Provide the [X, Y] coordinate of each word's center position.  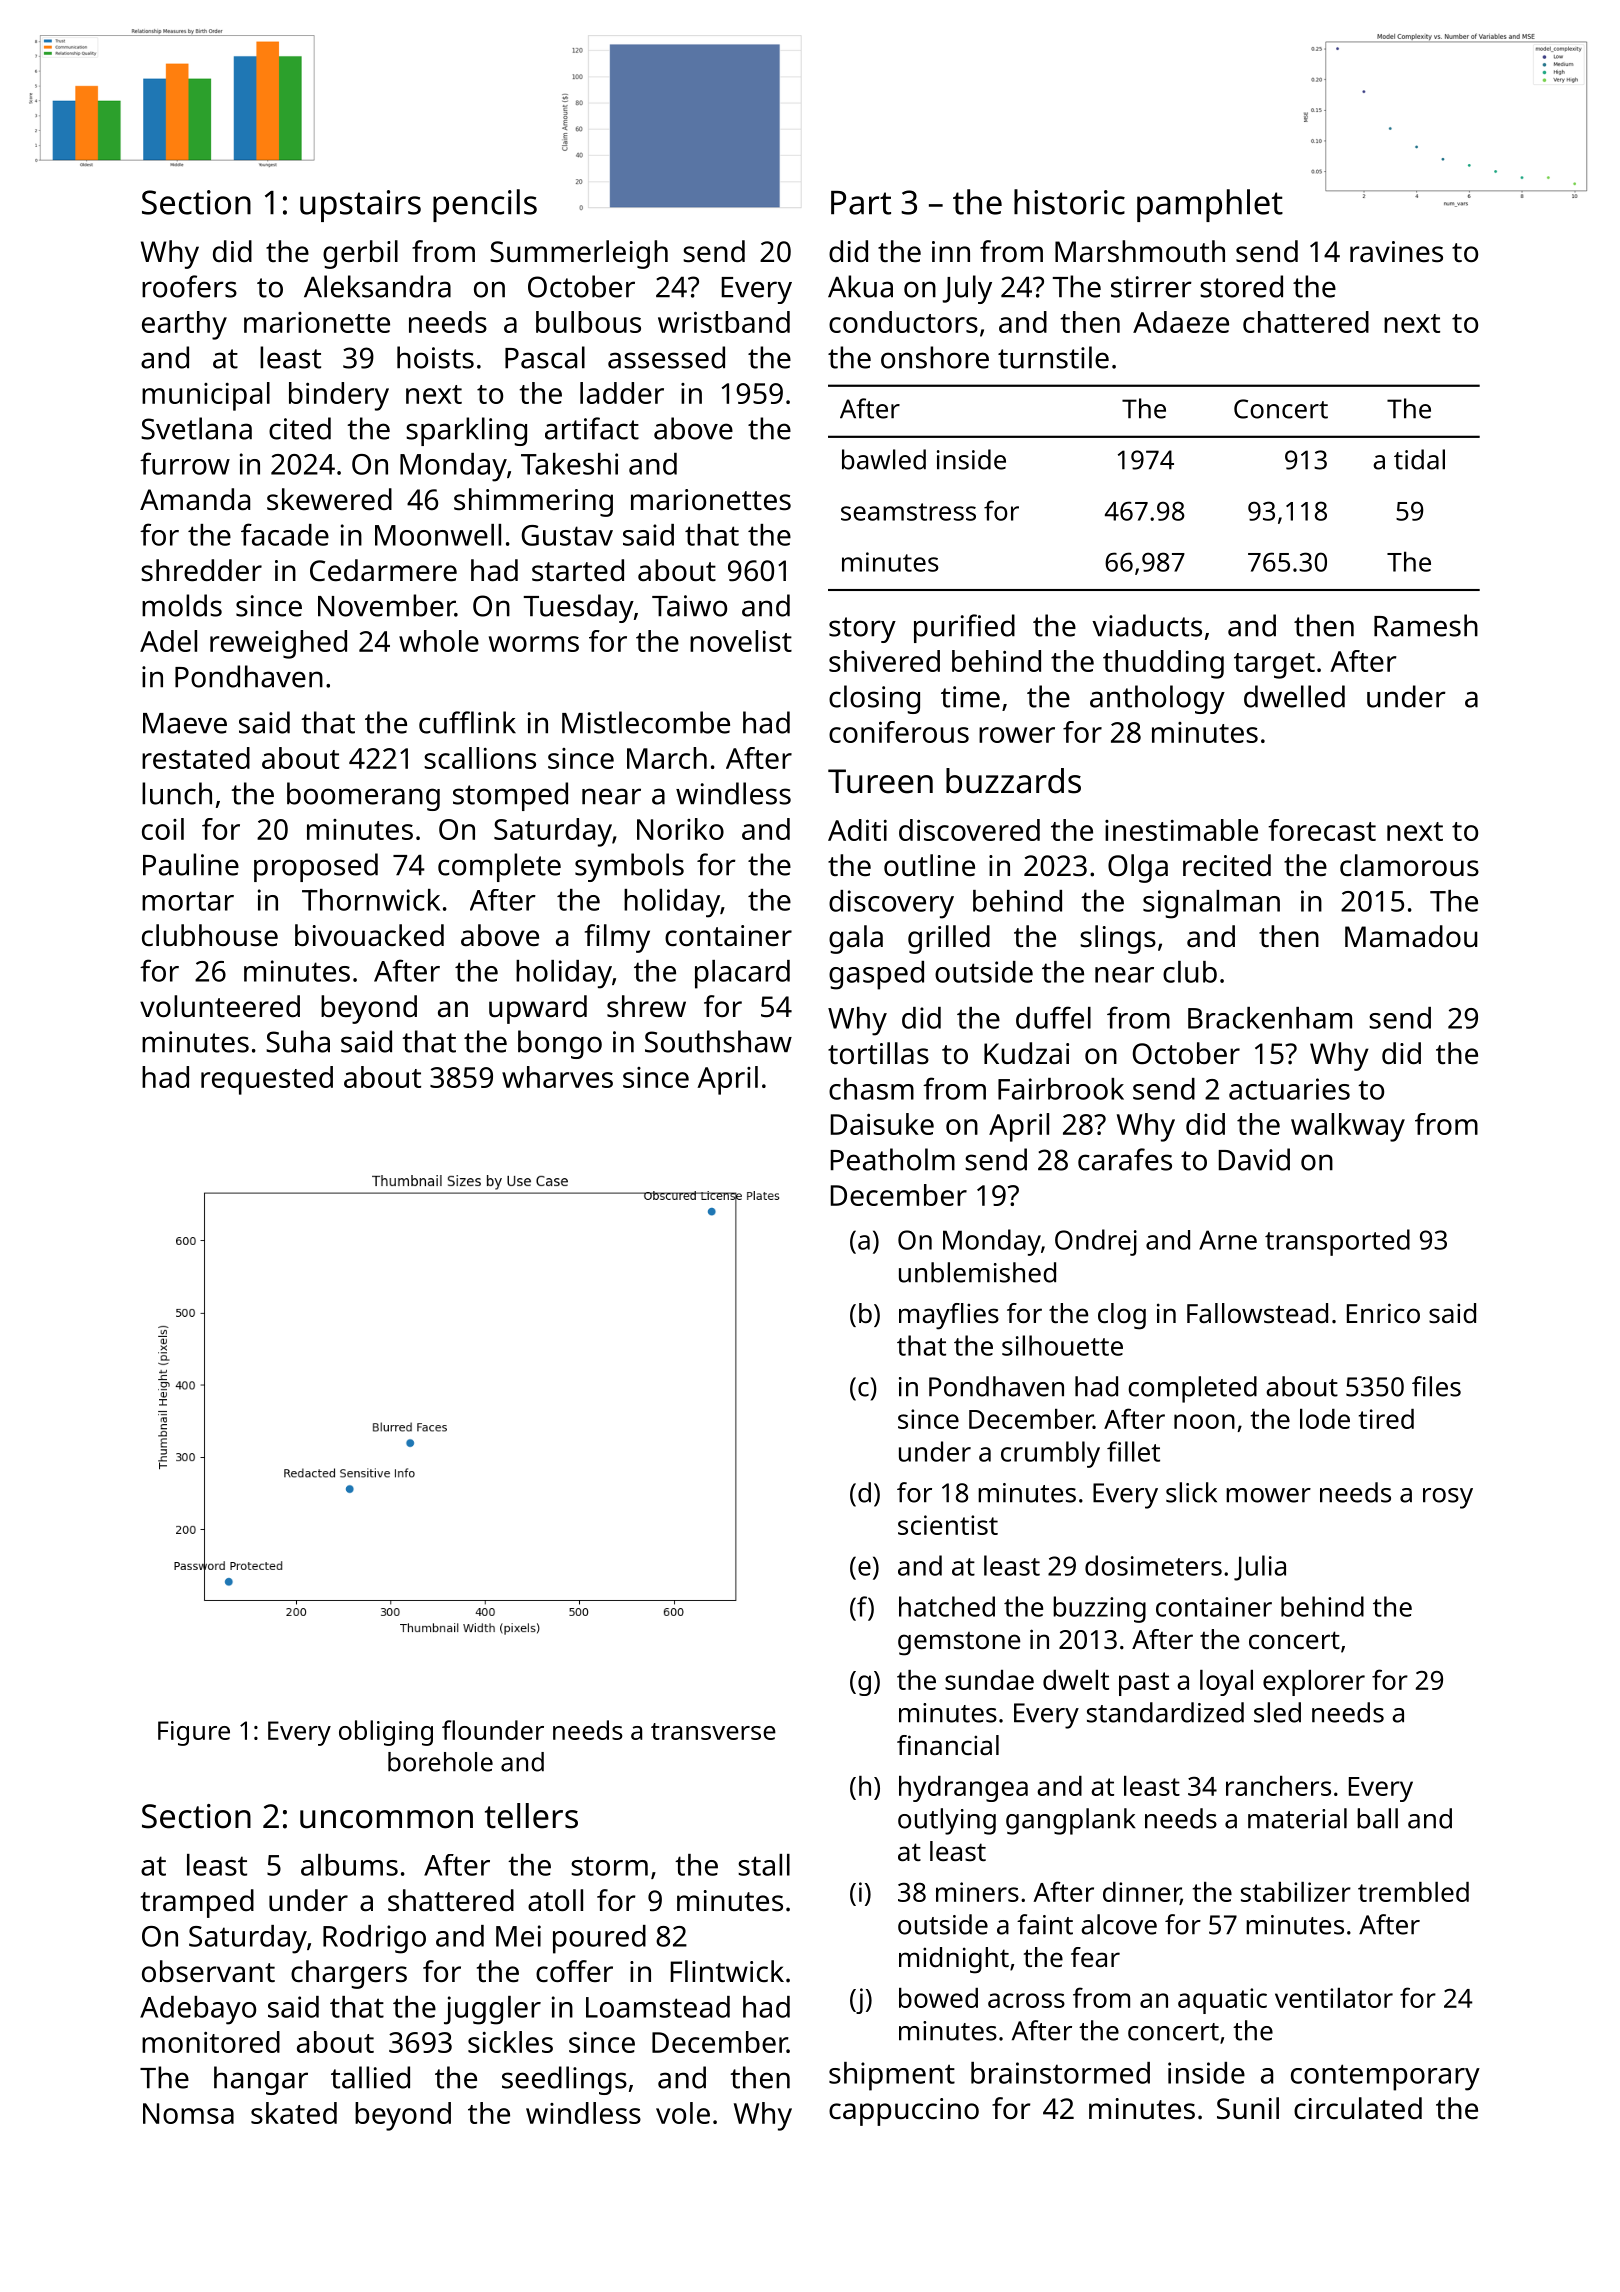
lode [1325, 1419]
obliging [386, 1733]
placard [742, 974]
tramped [197, 1903]
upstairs [360, 206]
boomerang [363, 796]
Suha [298, 1041]
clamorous [1409, 865]
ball [1377, 1818]
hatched [947, 1606]
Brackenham [1270, 1018]
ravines [1396, 252]
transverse [713, 1731]
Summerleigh [579, 254]
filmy [617, 938]
